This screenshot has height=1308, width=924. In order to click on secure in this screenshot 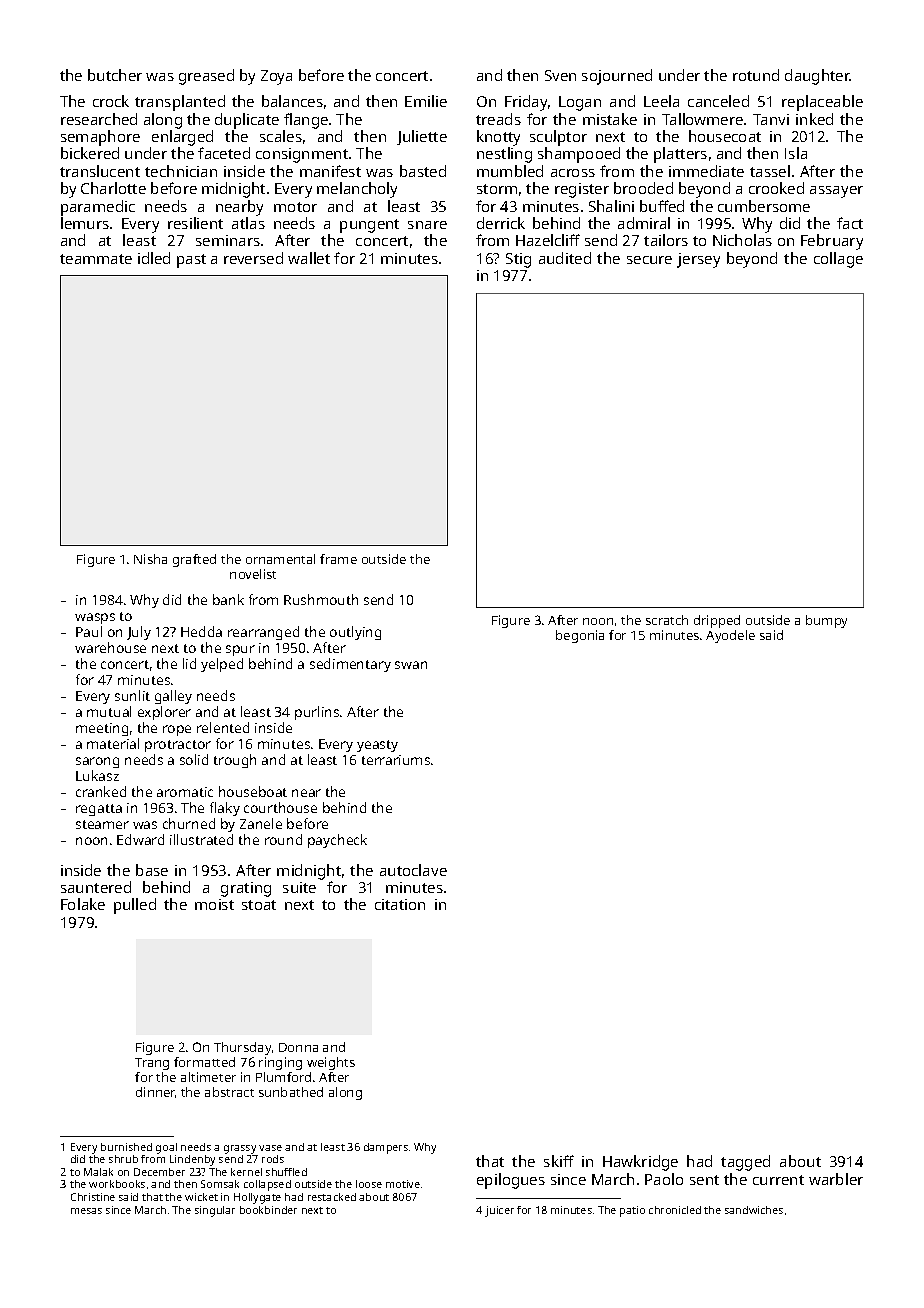, I will do `click(649, 260)`.
